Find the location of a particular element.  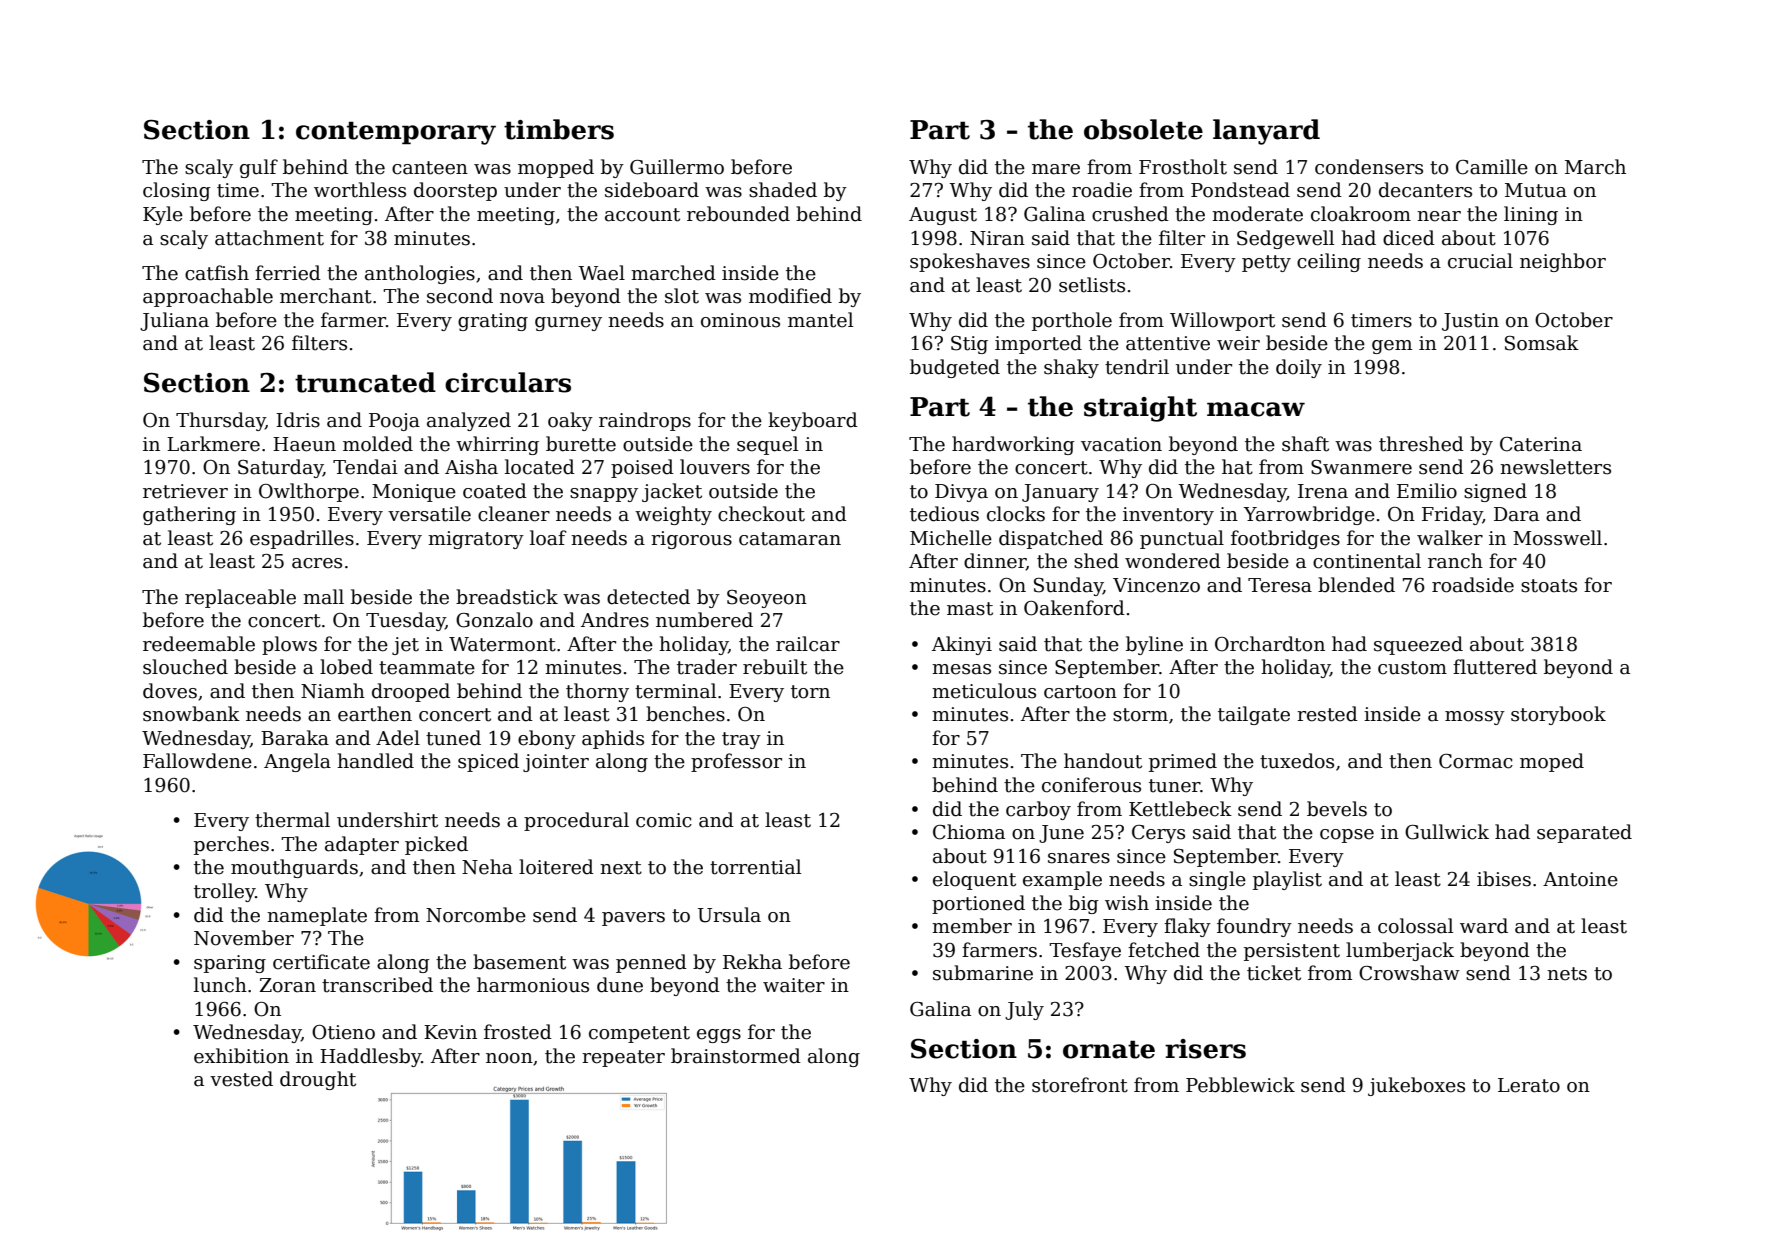

porthole is located at coordinates (1072, 321).
